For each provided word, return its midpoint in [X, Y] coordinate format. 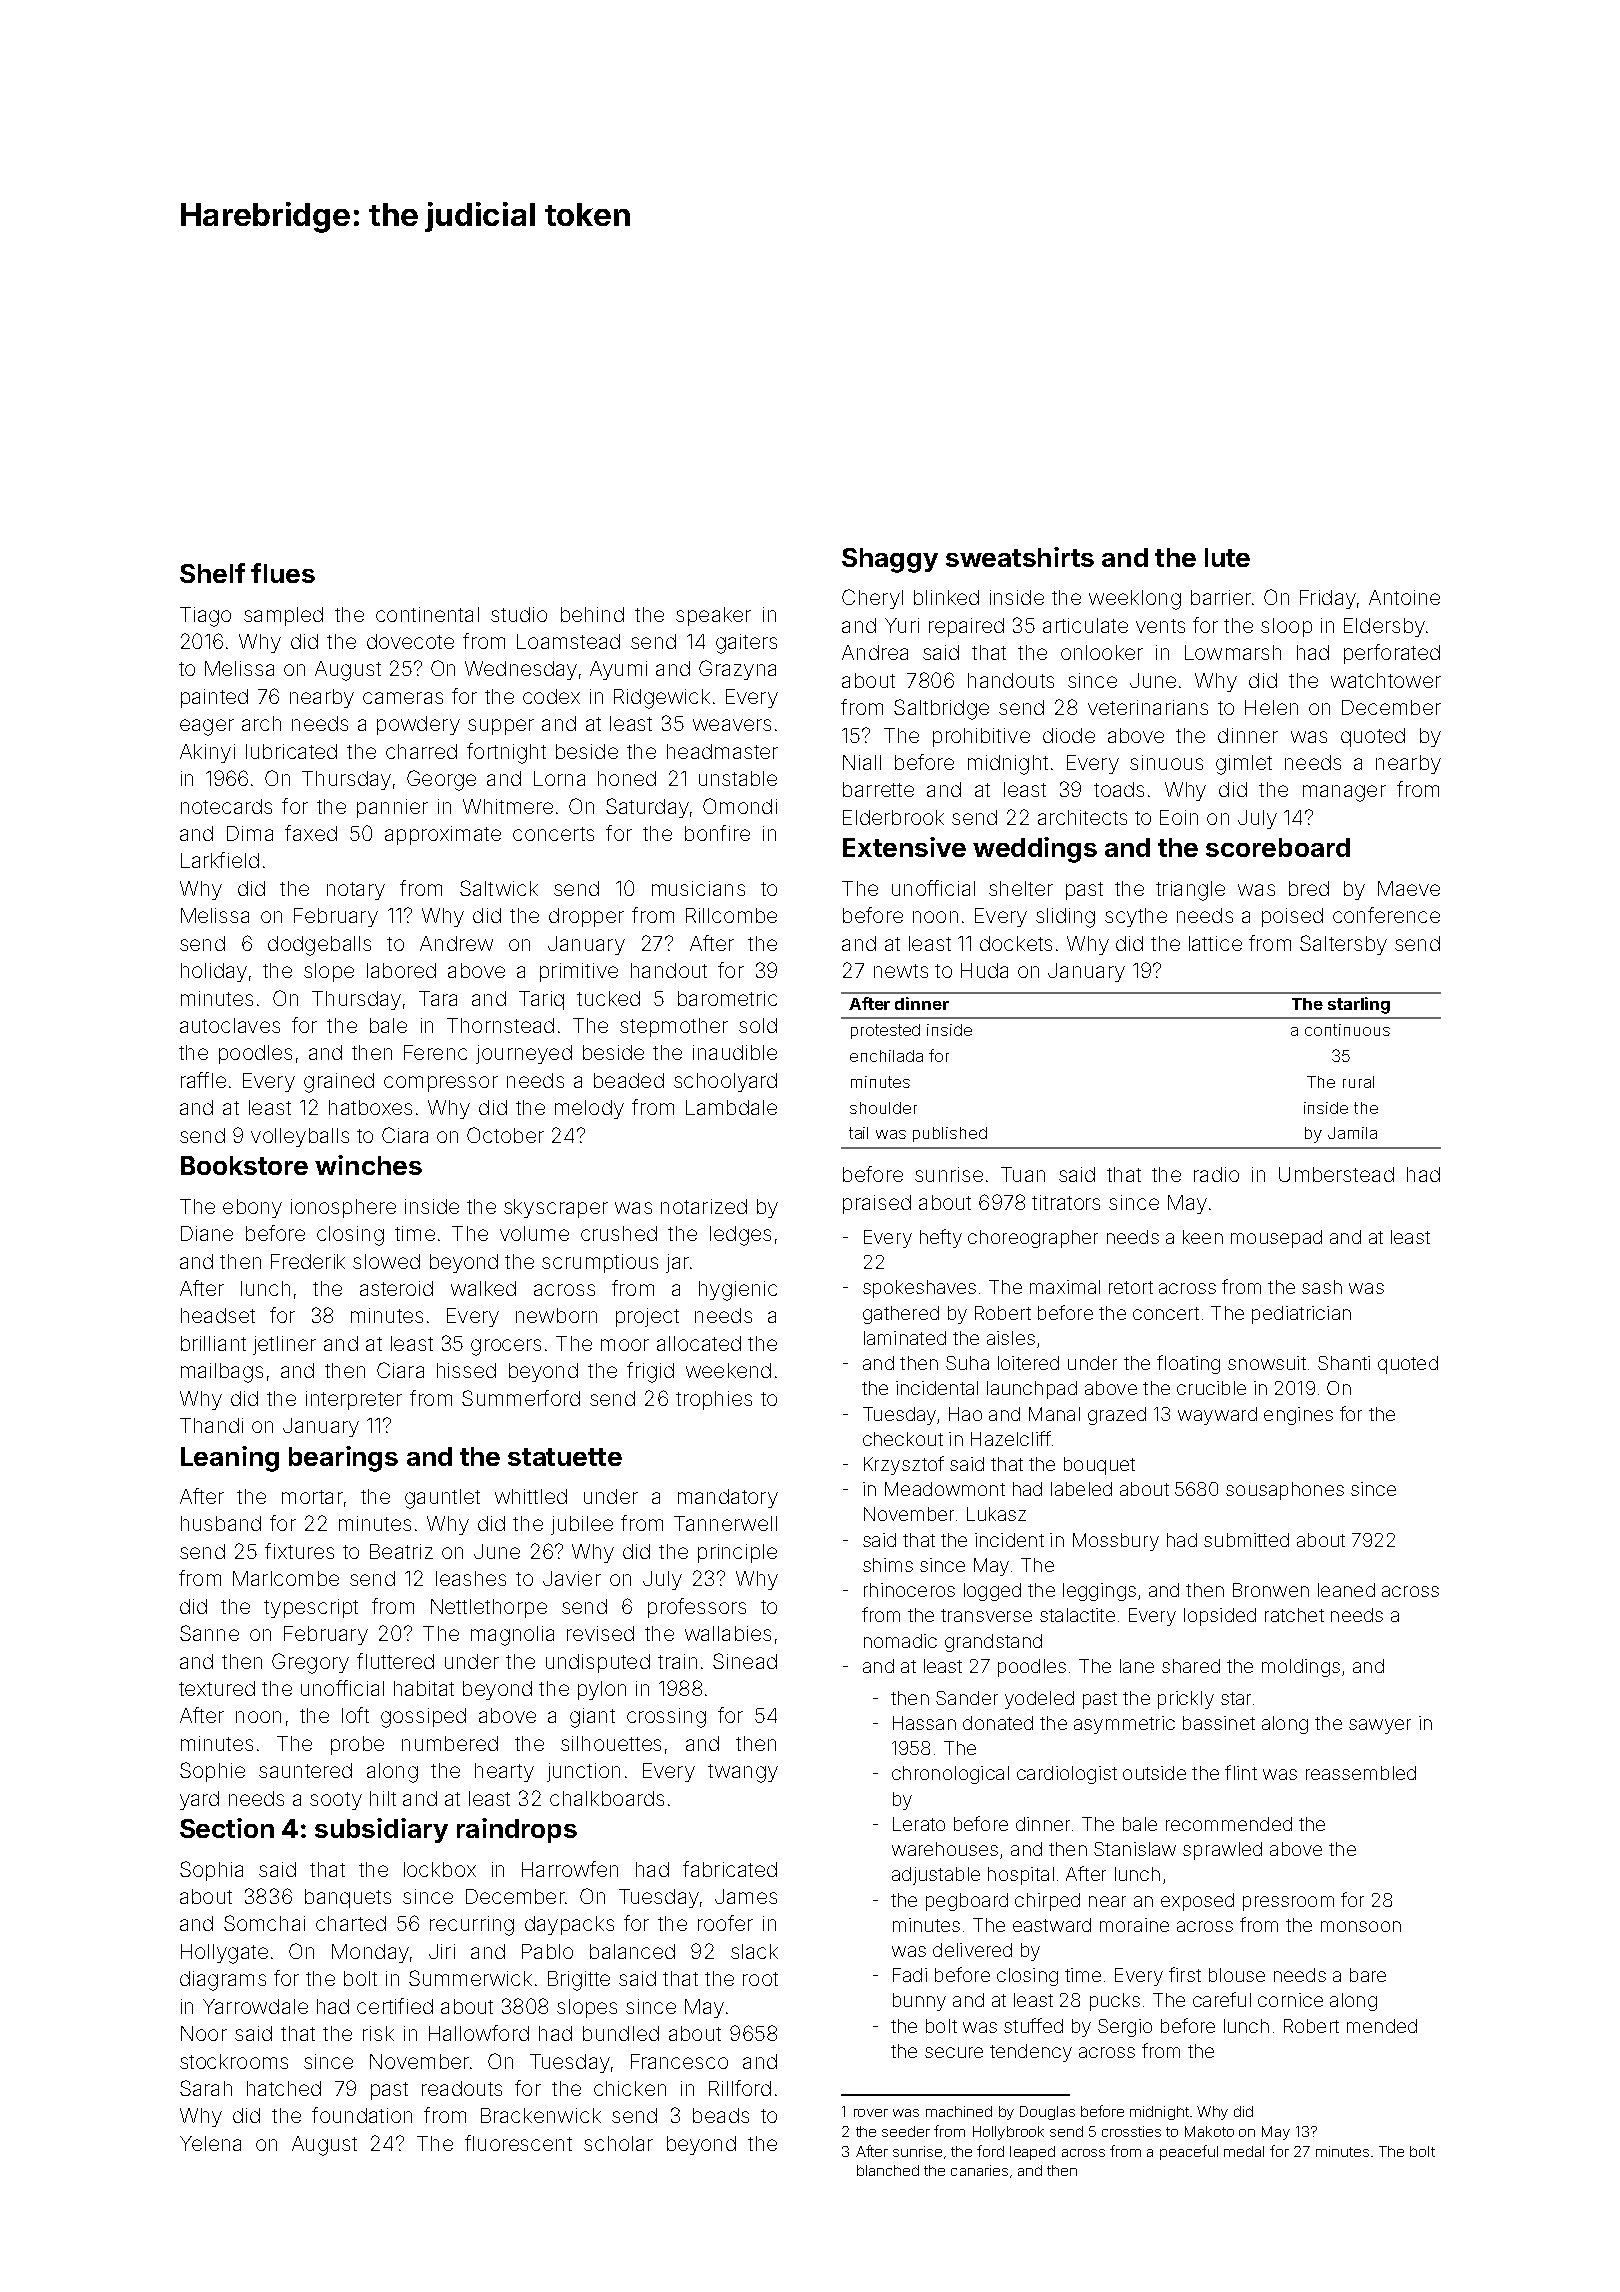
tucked [608, 998]
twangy [743, 1773]
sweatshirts [1020, 557]
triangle [1190, 891]
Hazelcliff [1011, 1438]
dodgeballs [319, 946]
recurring [472, 1926]
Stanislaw [1135, 1849]
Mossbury [1116, 1542]
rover [871, 2113]
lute [1227, 557]
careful [1222, 1999]
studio [519, 614]
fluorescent [518, 2143]
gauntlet [442, 1499]
